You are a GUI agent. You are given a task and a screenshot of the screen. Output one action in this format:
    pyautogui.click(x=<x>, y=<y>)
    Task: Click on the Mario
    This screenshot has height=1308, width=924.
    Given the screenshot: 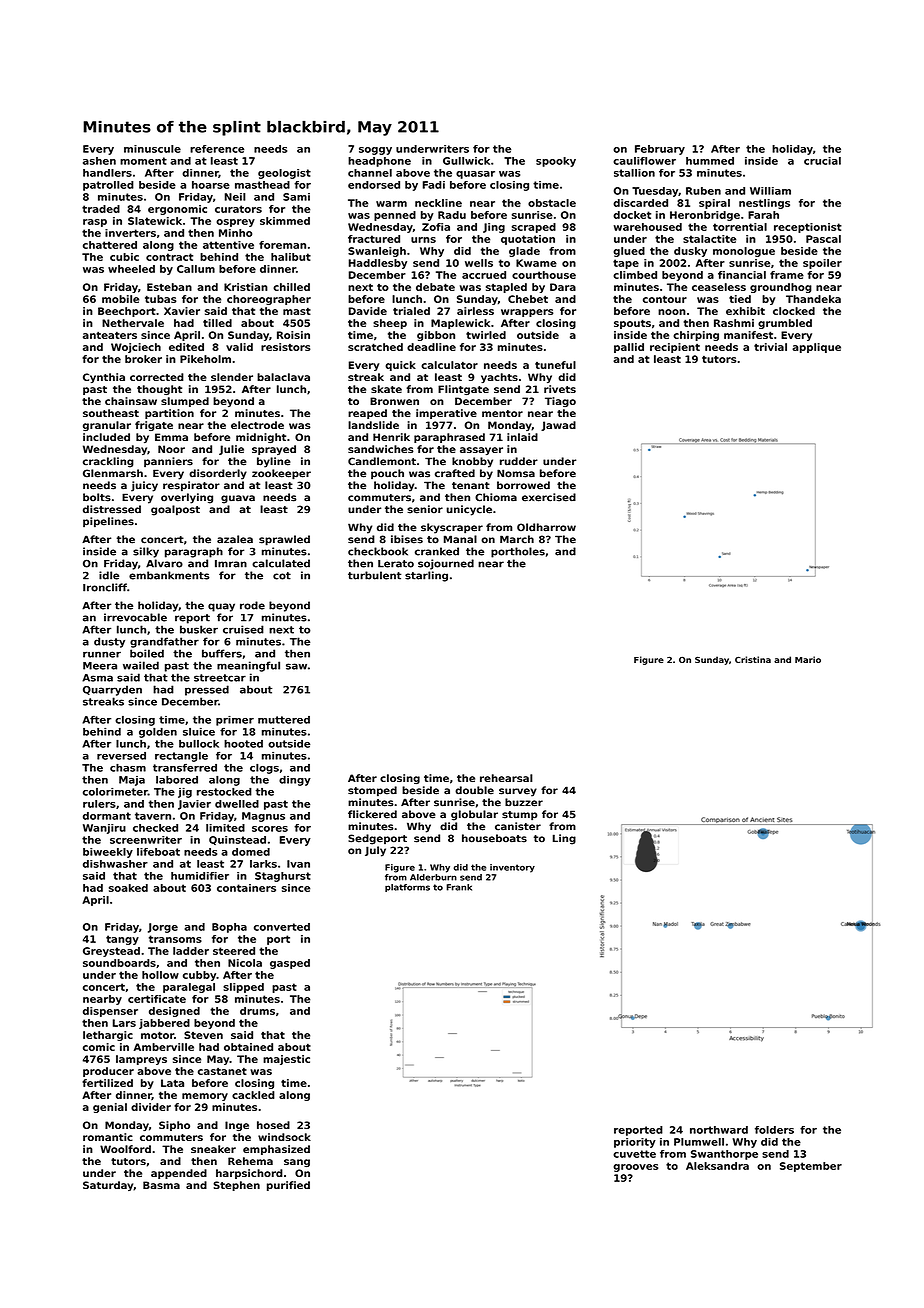 What is the action you would take?
    pyautogui.click(x=808, y=659)
